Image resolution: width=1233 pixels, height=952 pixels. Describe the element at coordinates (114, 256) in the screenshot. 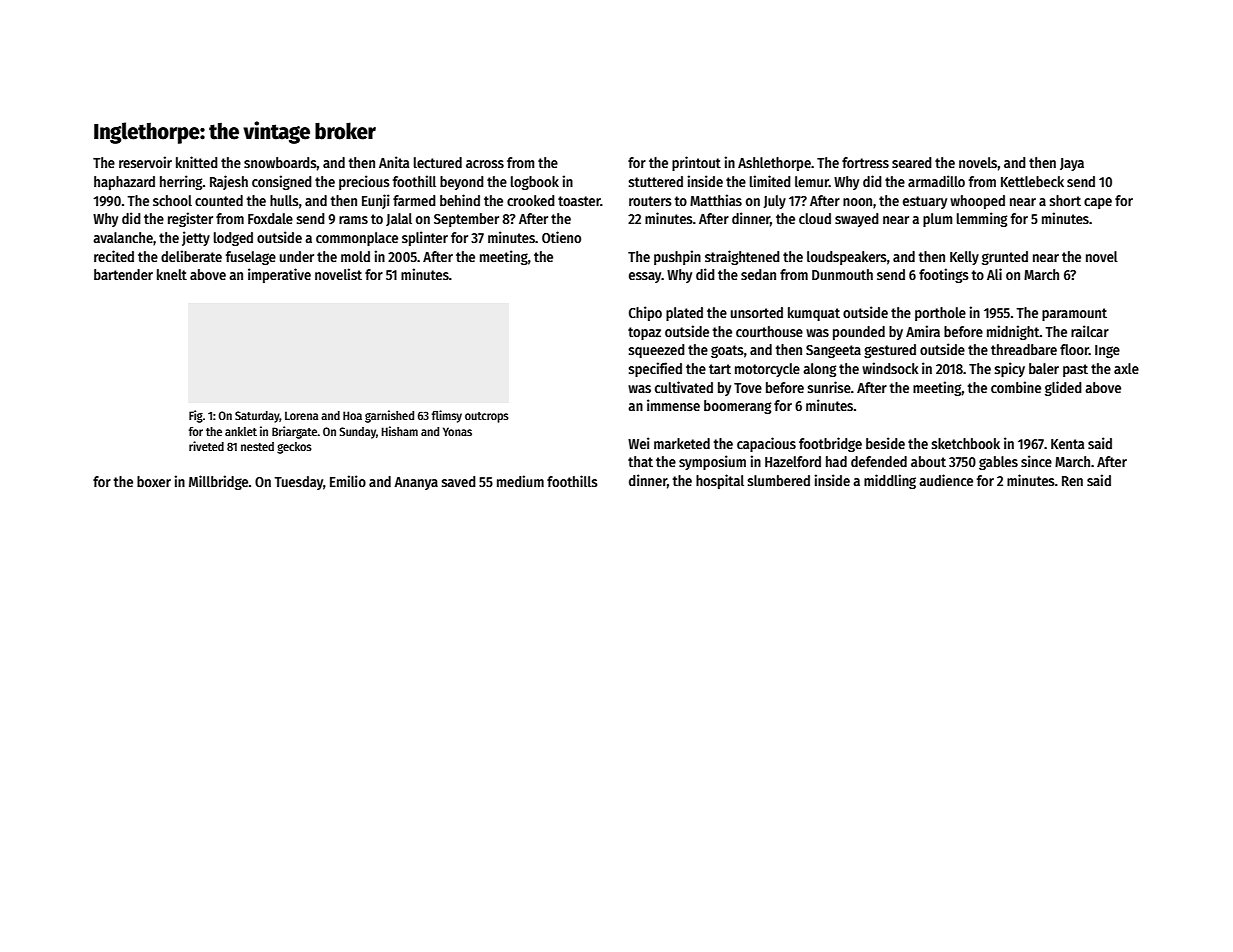

I see `recited` at that location.
